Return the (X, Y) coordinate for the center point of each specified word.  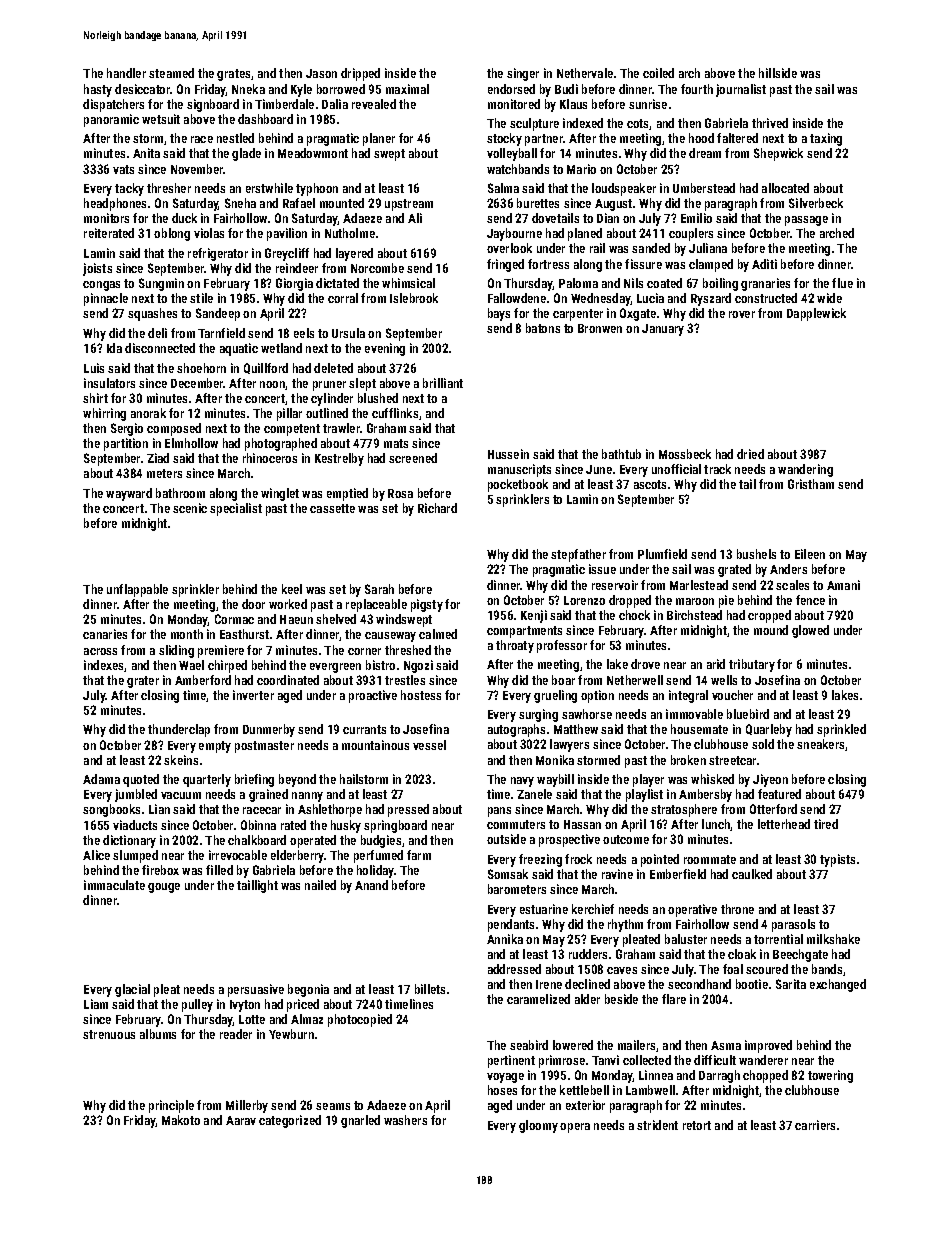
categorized (290, 1121)
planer (379, 139)
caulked (752, 874)
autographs (516, 730)
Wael (191, 665)
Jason (321, 73)
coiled (658, 73)
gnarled (360, 1121)
